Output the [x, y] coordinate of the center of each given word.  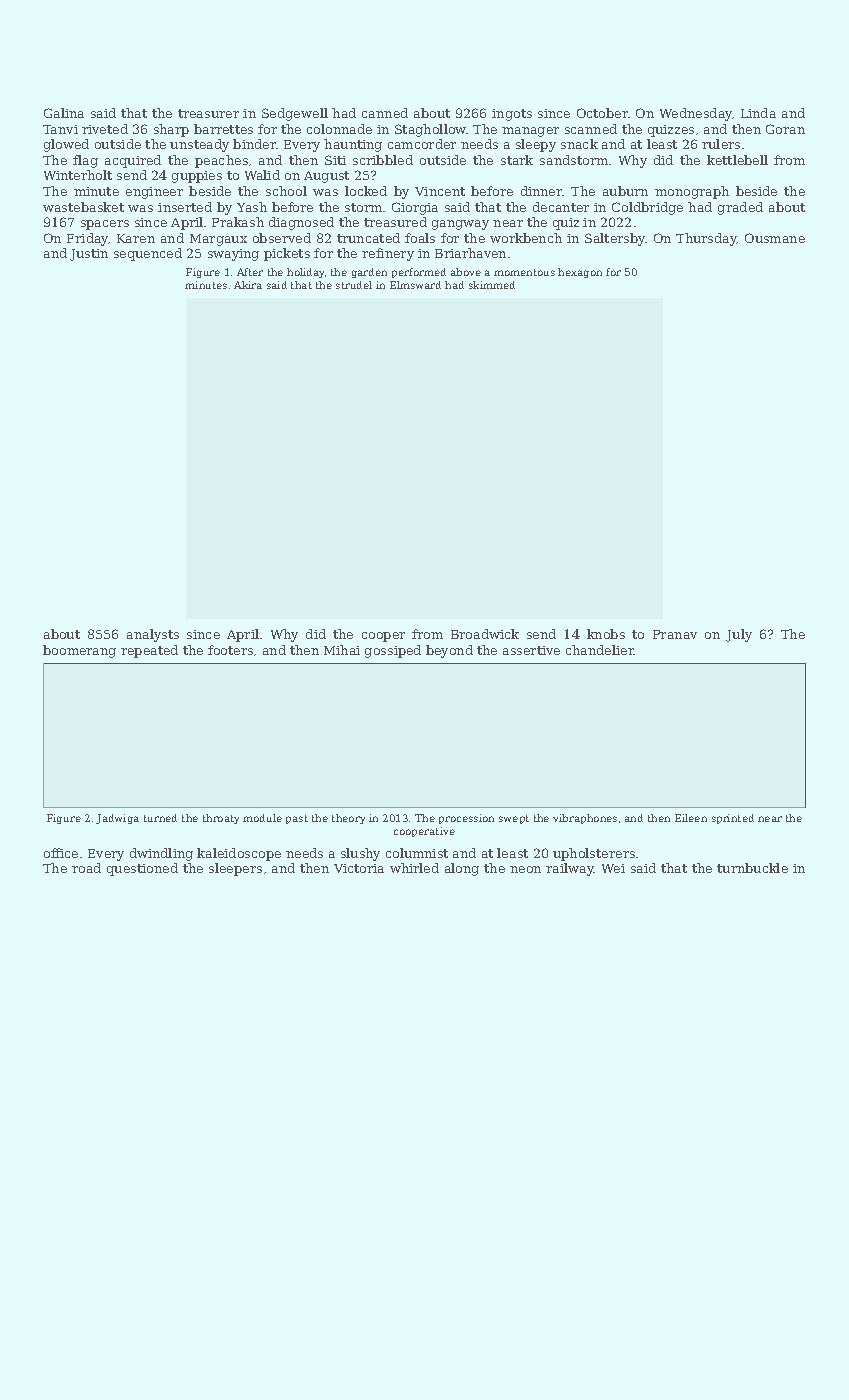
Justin [89, 255]
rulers [721, 144]
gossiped [393, 651]
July [739, 635]
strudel [354, 285]
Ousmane [775, 238]
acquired [133, 161]
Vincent [440, 191]
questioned [142, 869]
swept [514, 819]
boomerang [79, 651]
